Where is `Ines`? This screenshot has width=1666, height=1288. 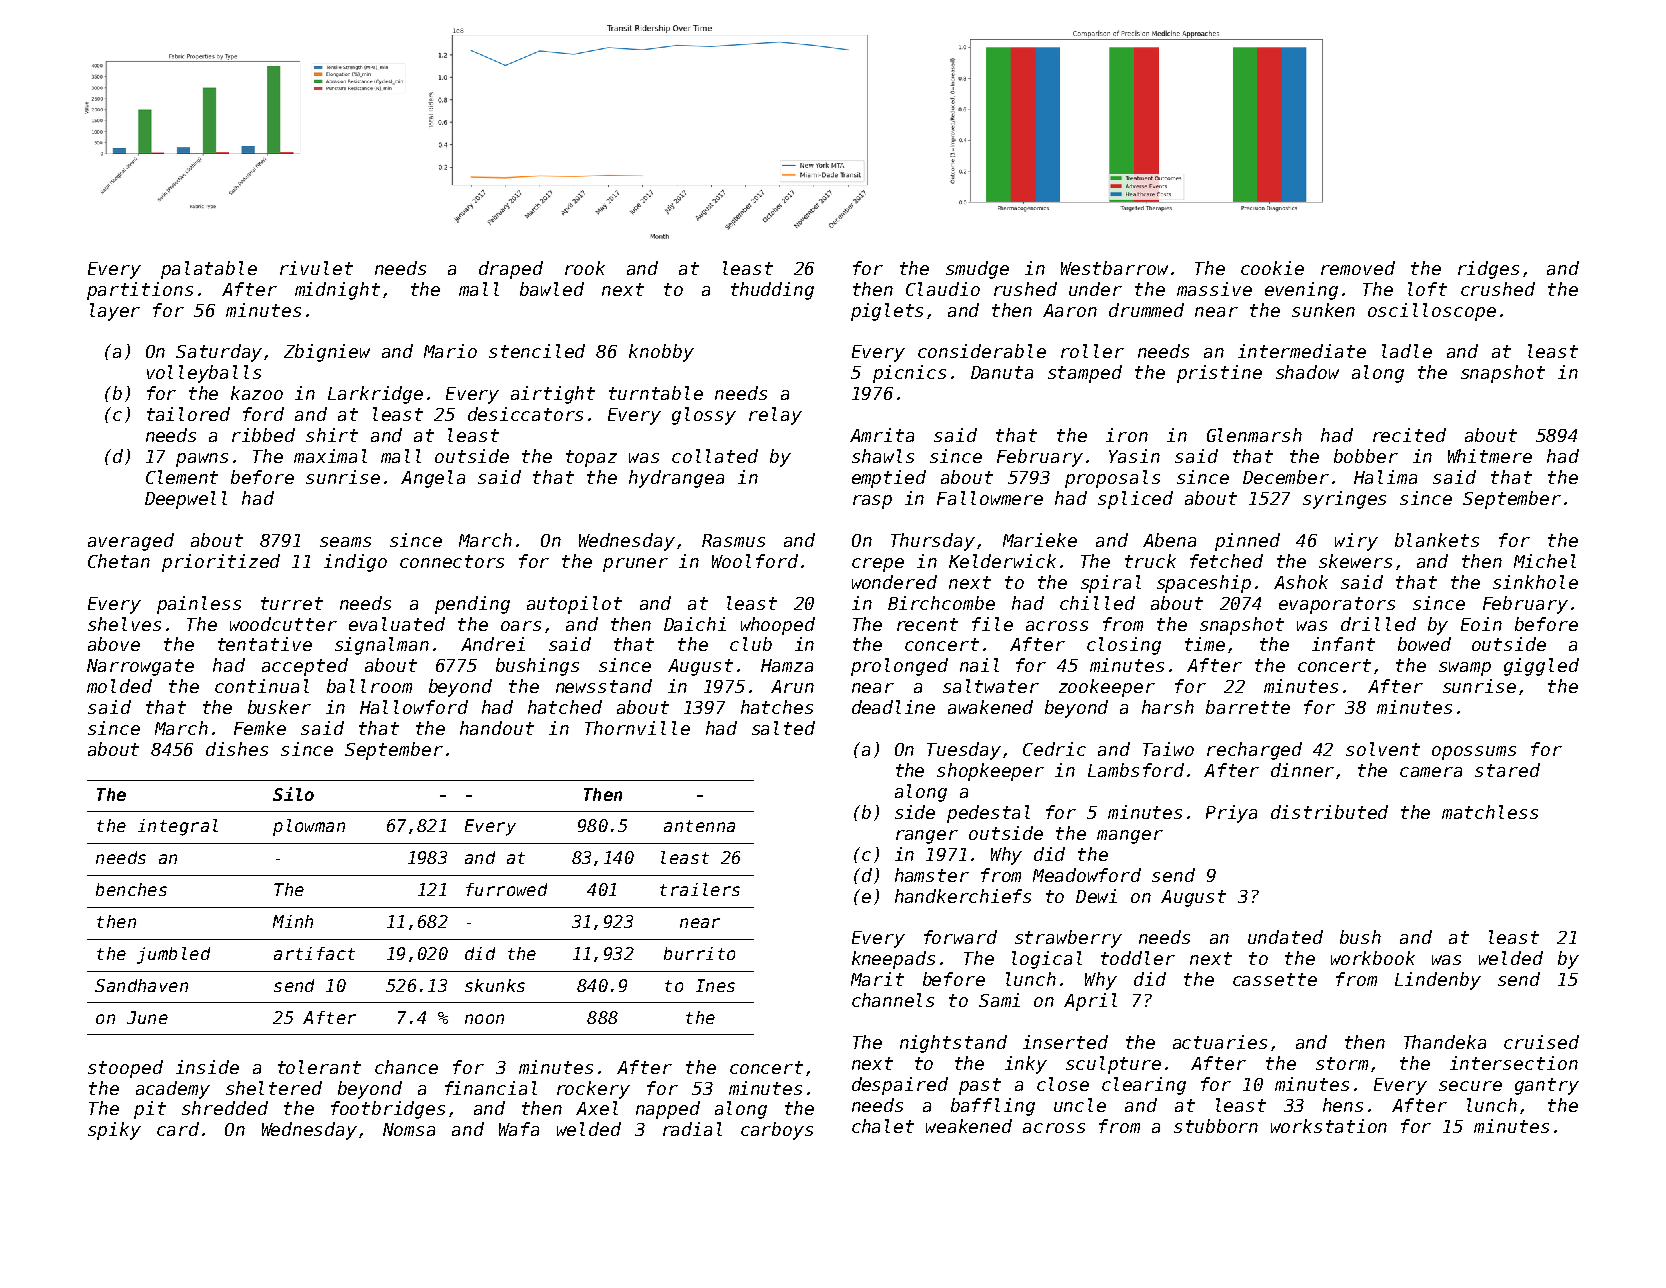 Ines is located at coordinates (715, 985).
